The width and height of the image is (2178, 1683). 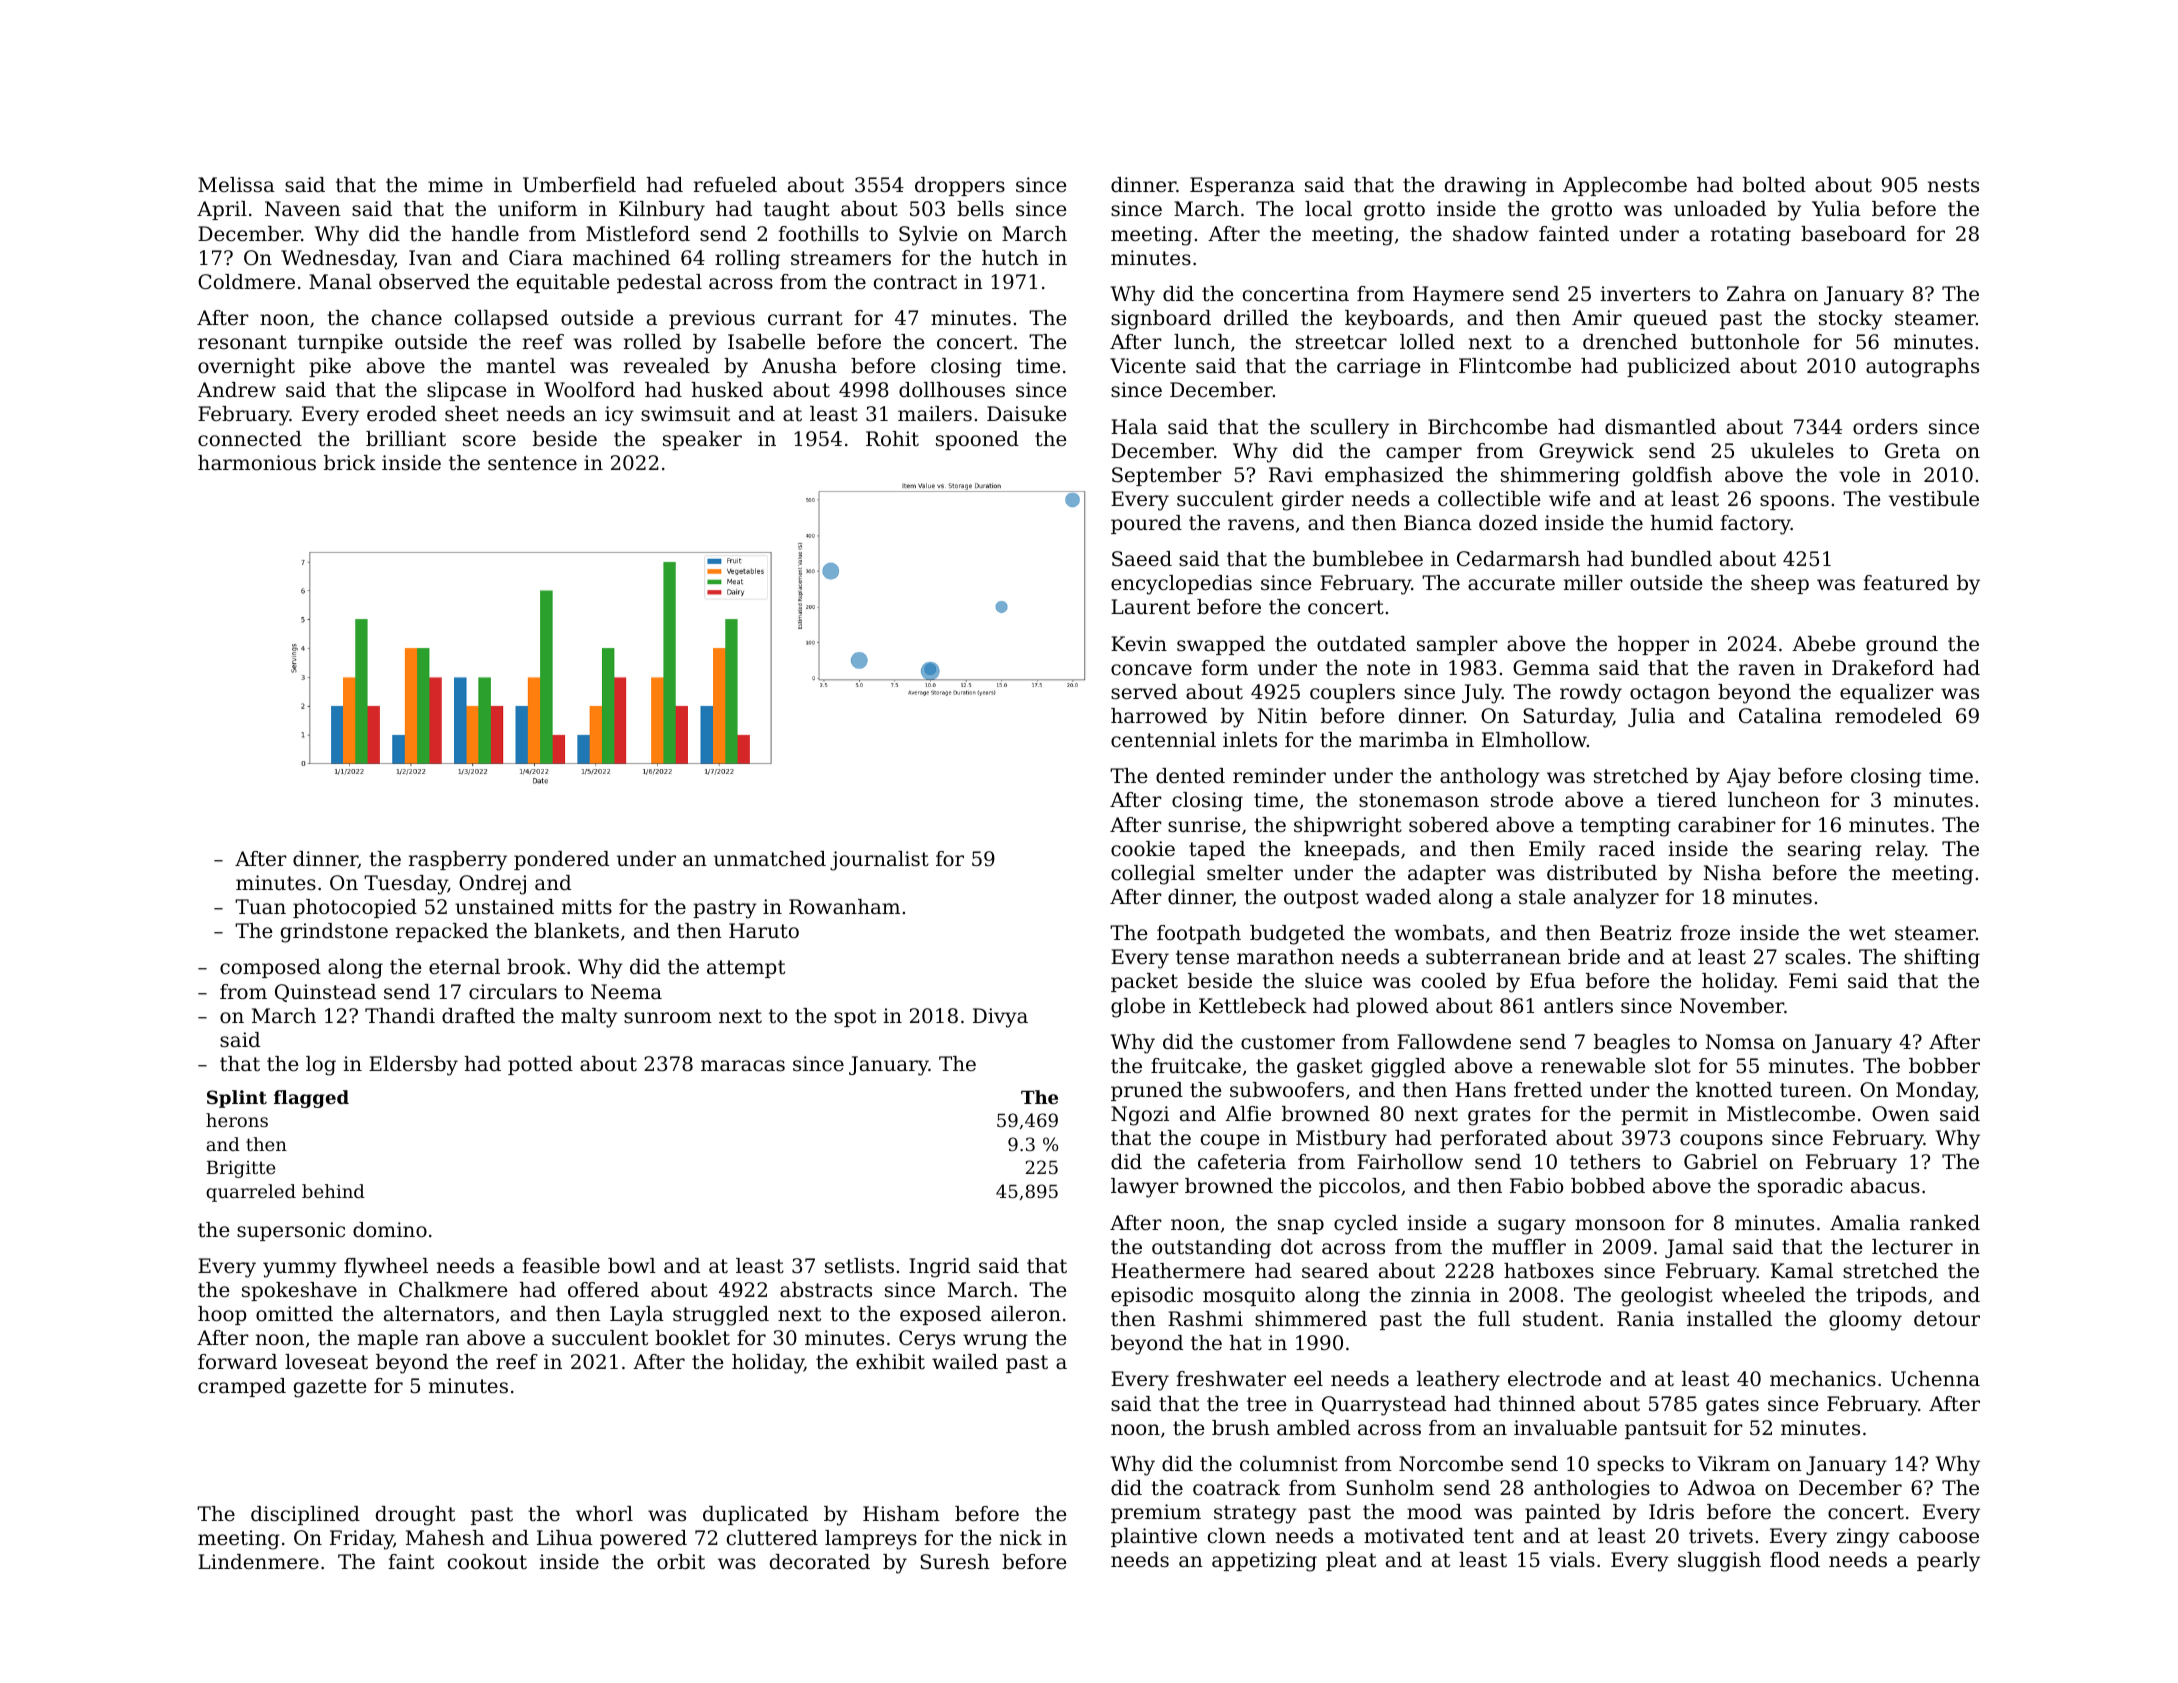 I want to click on mime, so click(x=455, y=185).
